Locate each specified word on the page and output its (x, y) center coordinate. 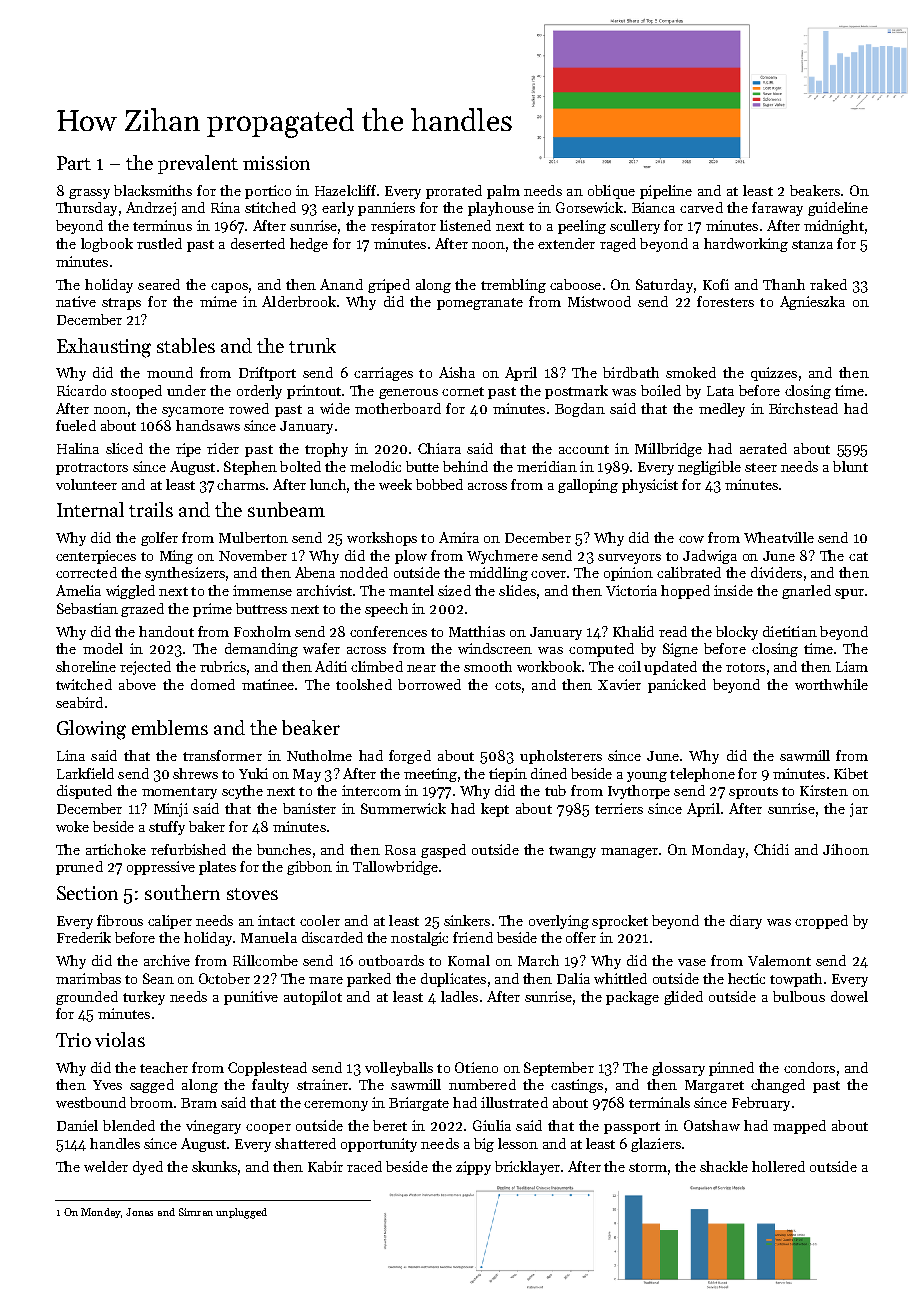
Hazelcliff (345, 190)
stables (186, 345)
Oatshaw (712, 1125)
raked (828, 284)
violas (120, 1039)
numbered (482, 1084)
